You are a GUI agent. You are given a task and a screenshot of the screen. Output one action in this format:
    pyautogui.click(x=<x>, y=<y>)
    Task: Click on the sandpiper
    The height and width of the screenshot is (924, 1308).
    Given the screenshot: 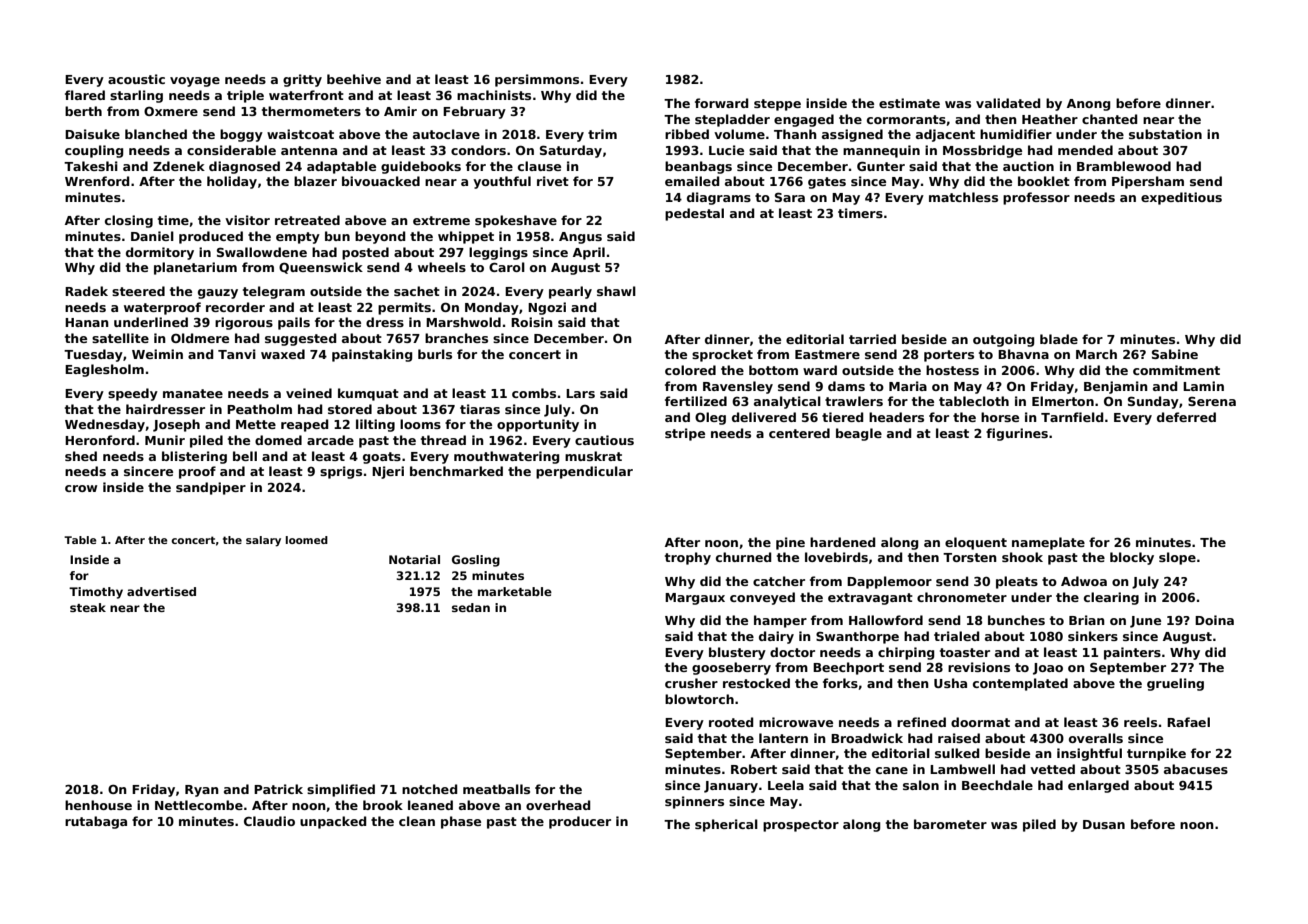 What is the action you would take?
    pyautogui.click(x=211, y=488)
